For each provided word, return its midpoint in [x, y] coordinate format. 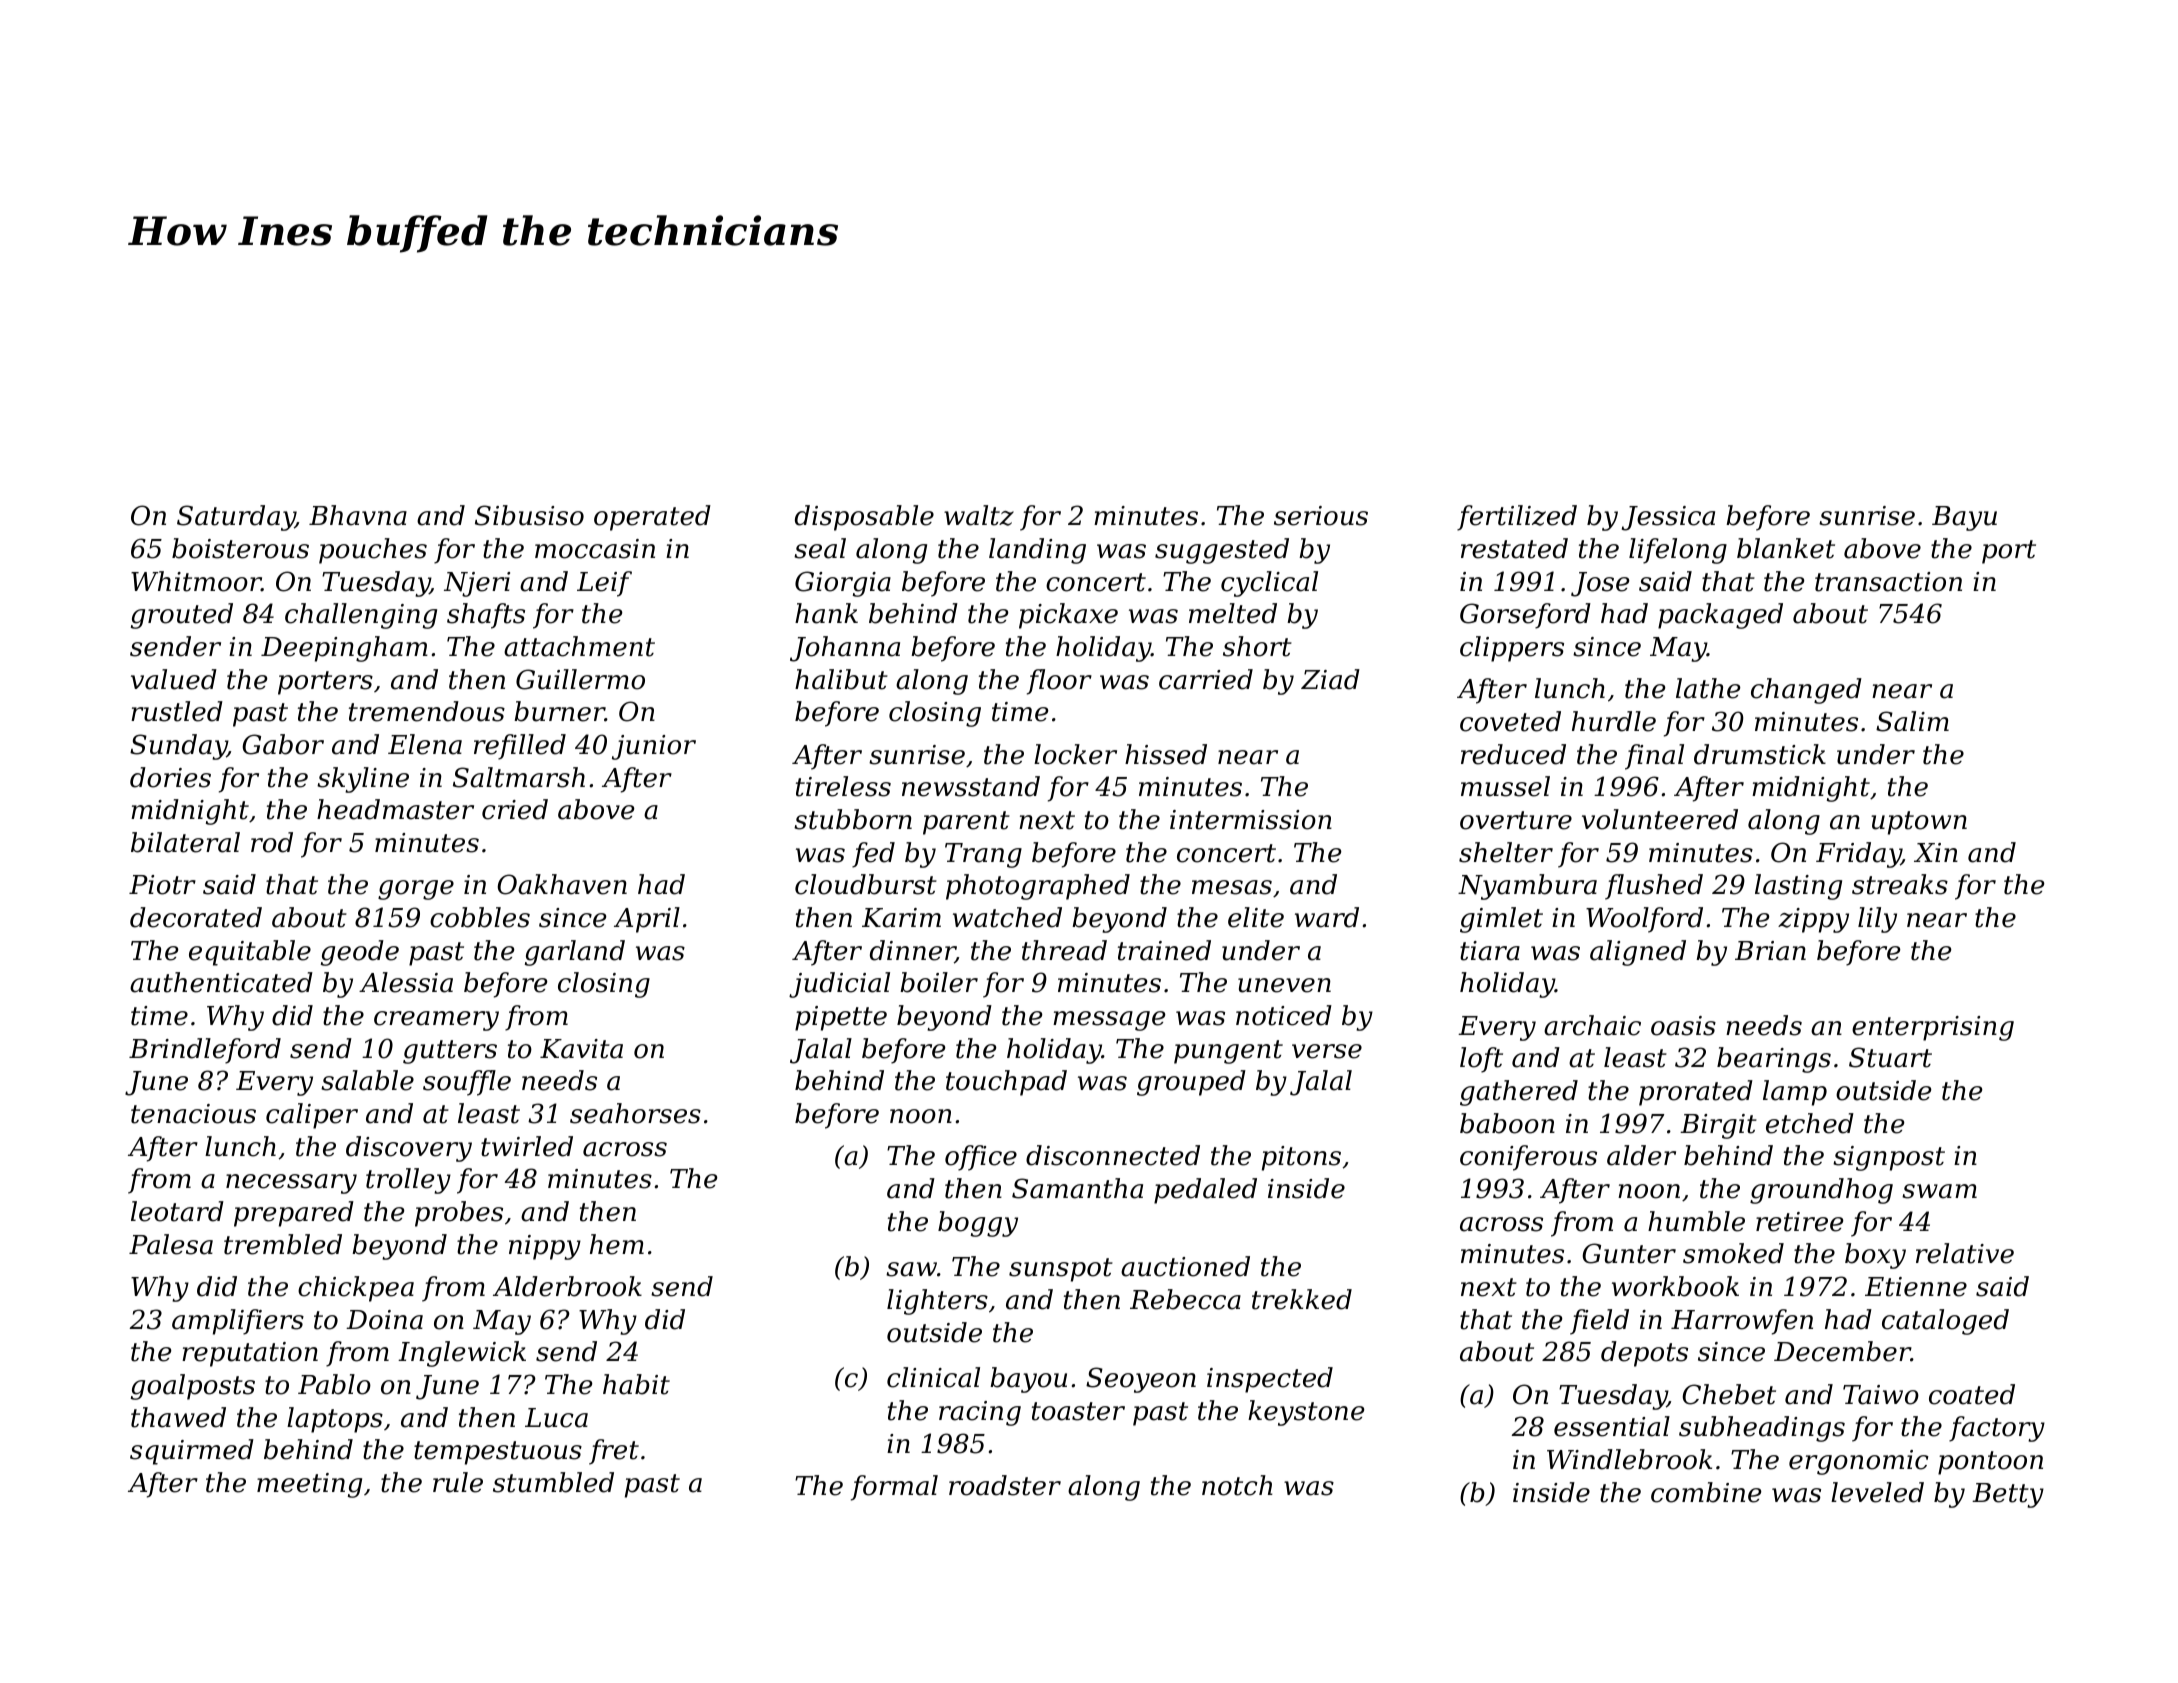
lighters [937, 1302]
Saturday [236, 518]
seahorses [635, 1113]
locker [1075, 754]
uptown [1919, 823]
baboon [1507, 1123]
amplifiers [238, 1322]
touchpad [1006, 1083]
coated [1972, 1394]
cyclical [1269, 584]
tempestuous [498, 1453]
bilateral [185, 842]
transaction [1888, 582]
